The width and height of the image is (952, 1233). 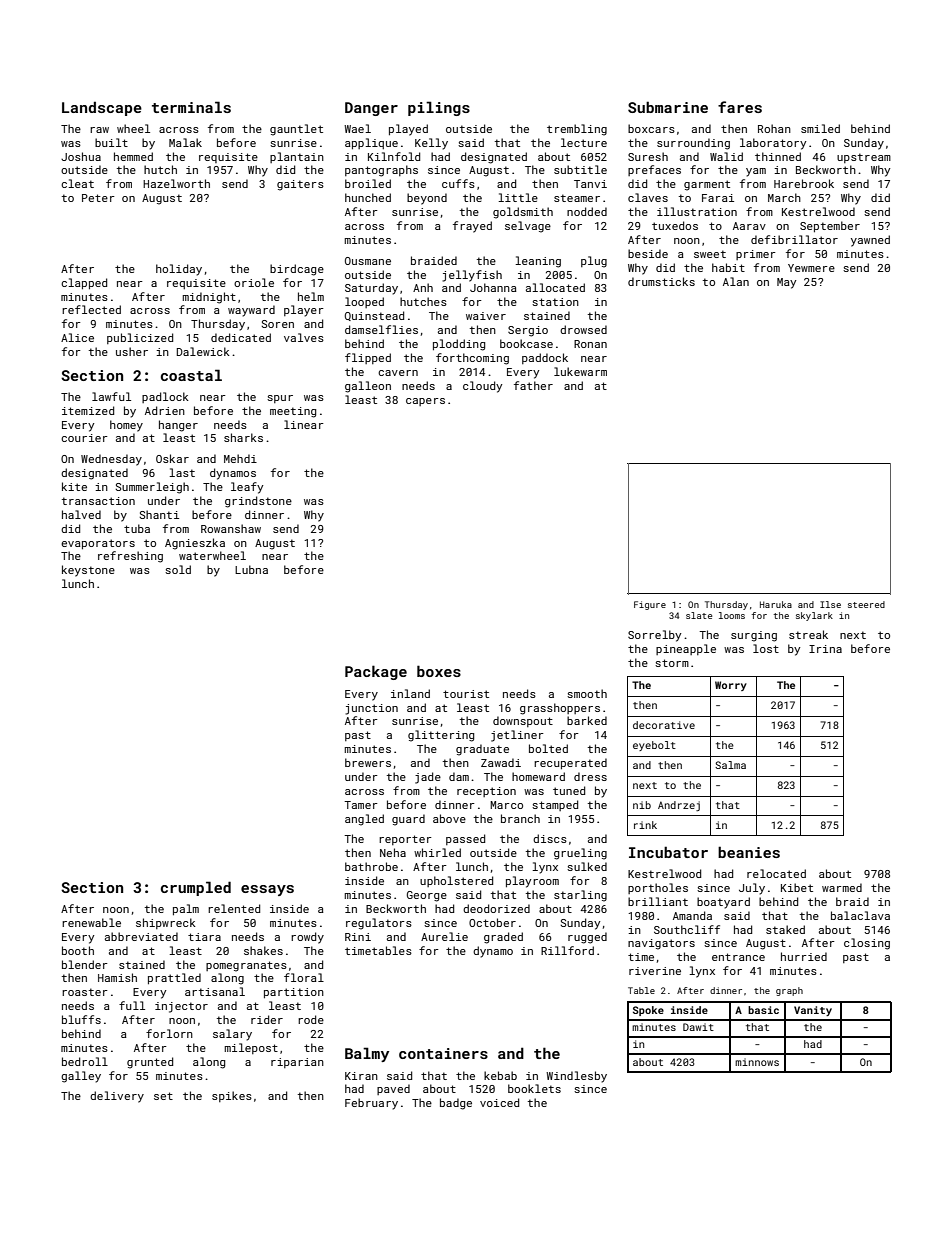 I want to click on tourist, so click(x=466, y=694).
